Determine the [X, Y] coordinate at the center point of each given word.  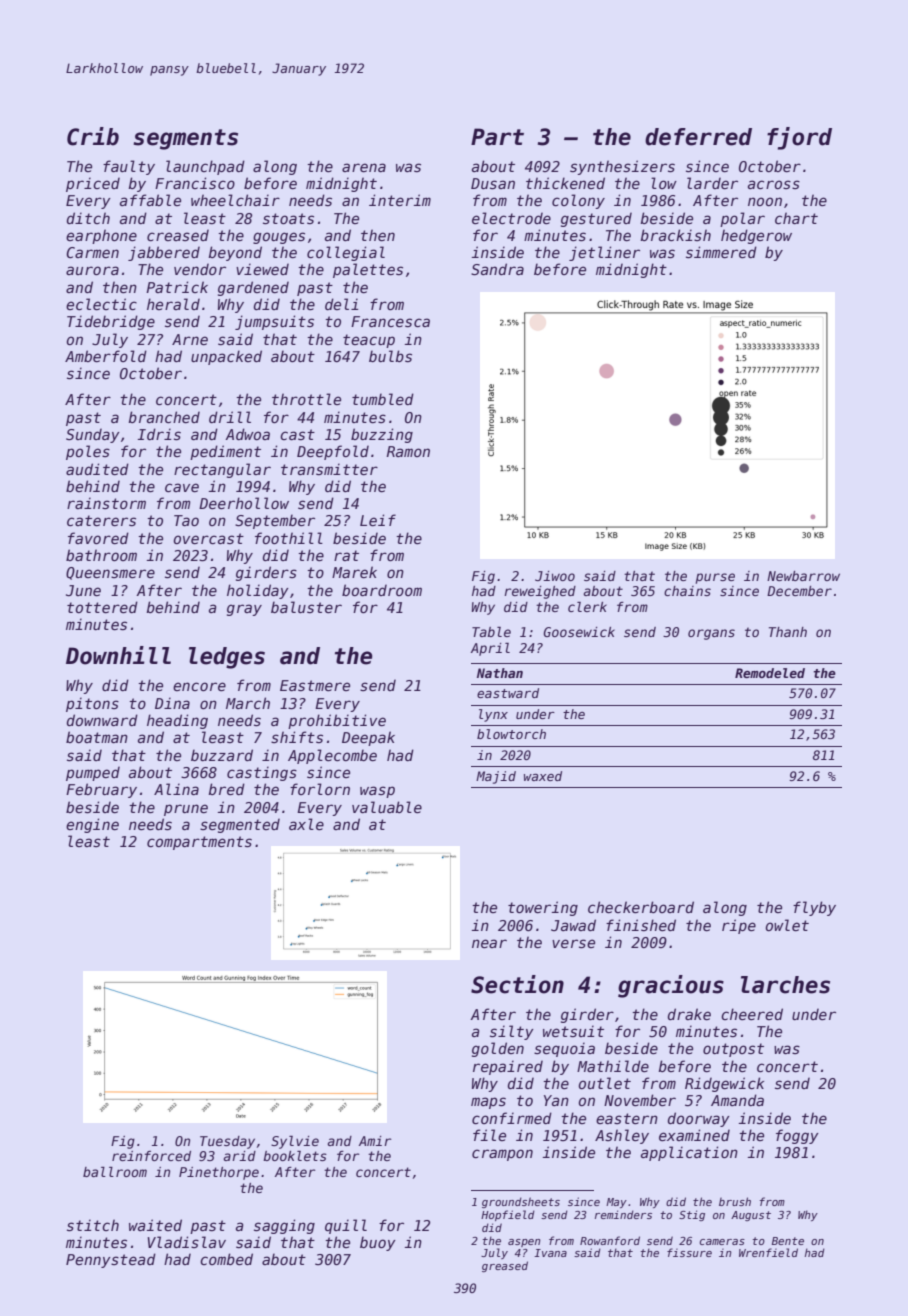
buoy [378, 1243]
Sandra [497, 269]
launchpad [205, 167]
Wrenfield [768, 1252]
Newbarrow [803, 576]
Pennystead [111, 1260]
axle [306, 824]
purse [715, 578]
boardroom [382, 590]
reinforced [151, 1156]
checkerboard [641, 907]
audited [97, 469]
